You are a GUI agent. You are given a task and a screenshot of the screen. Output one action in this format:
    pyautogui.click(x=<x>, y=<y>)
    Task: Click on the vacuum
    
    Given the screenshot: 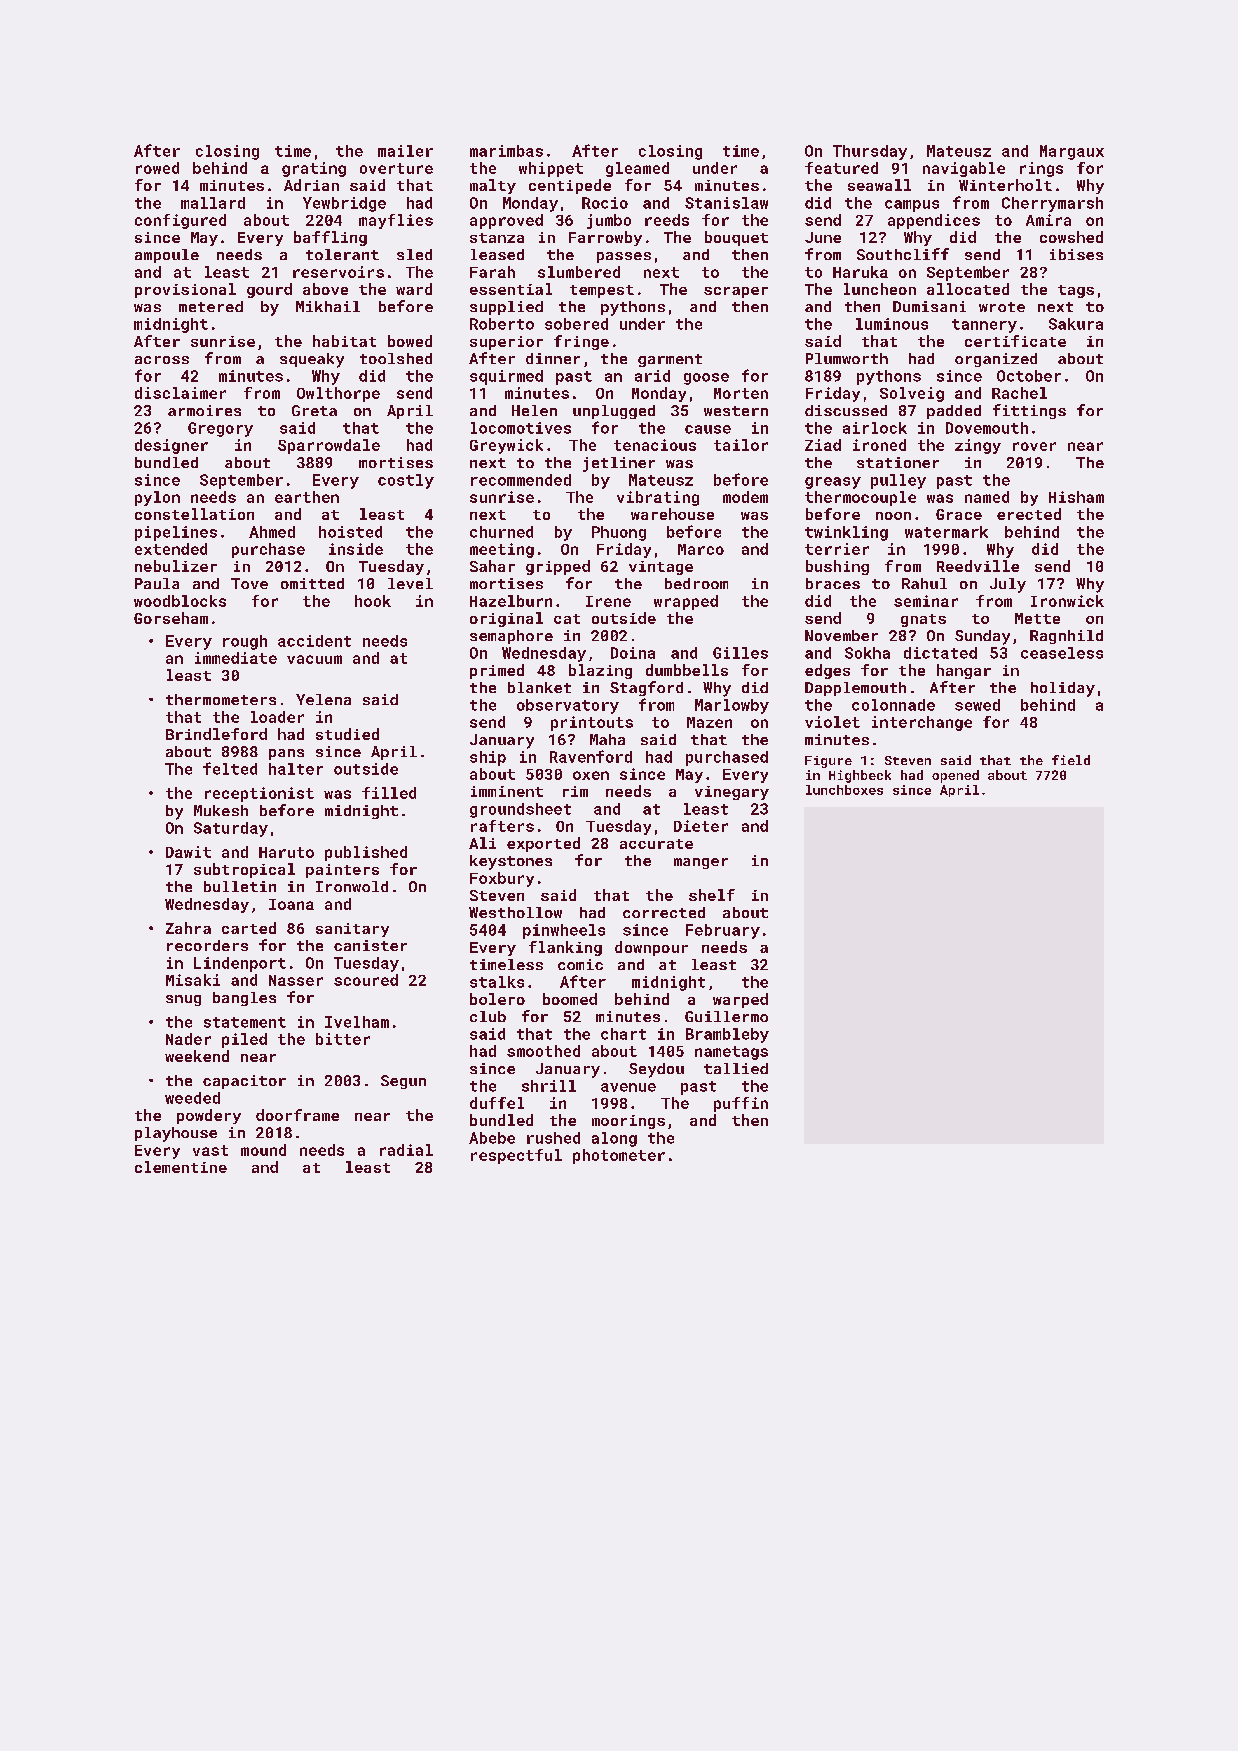 What is the action you would take?
    pyautogui.click(x=314, y=659)
